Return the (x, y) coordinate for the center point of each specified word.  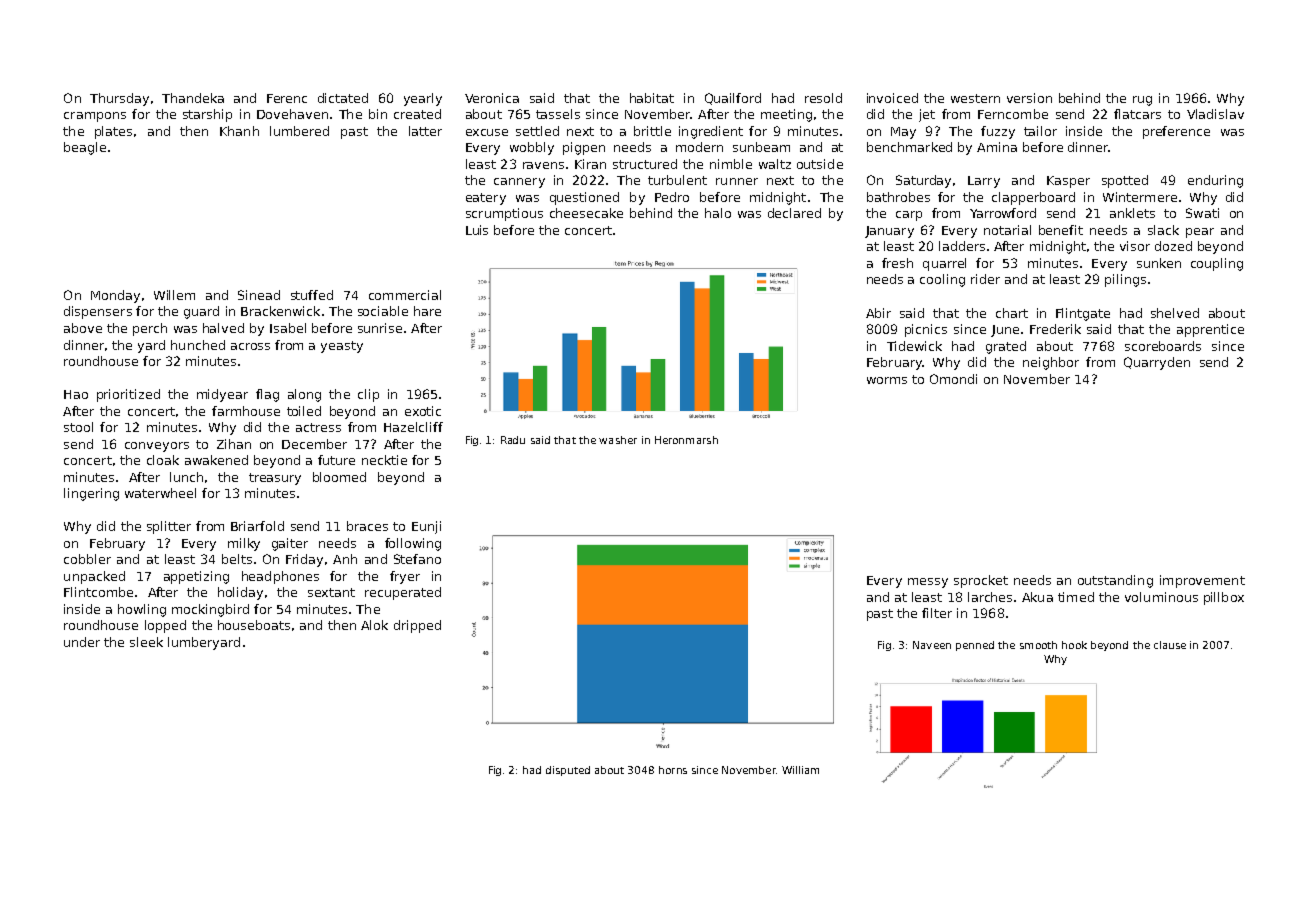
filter (937, 613)
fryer (405, 577)
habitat (652, 98)
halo (718, 213)
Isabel (288, 328)
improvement (1202, 581)
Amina (997, 147)
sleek (146, 642)
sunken (1159, 263)
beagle (85, 148)
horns (673, 770)
